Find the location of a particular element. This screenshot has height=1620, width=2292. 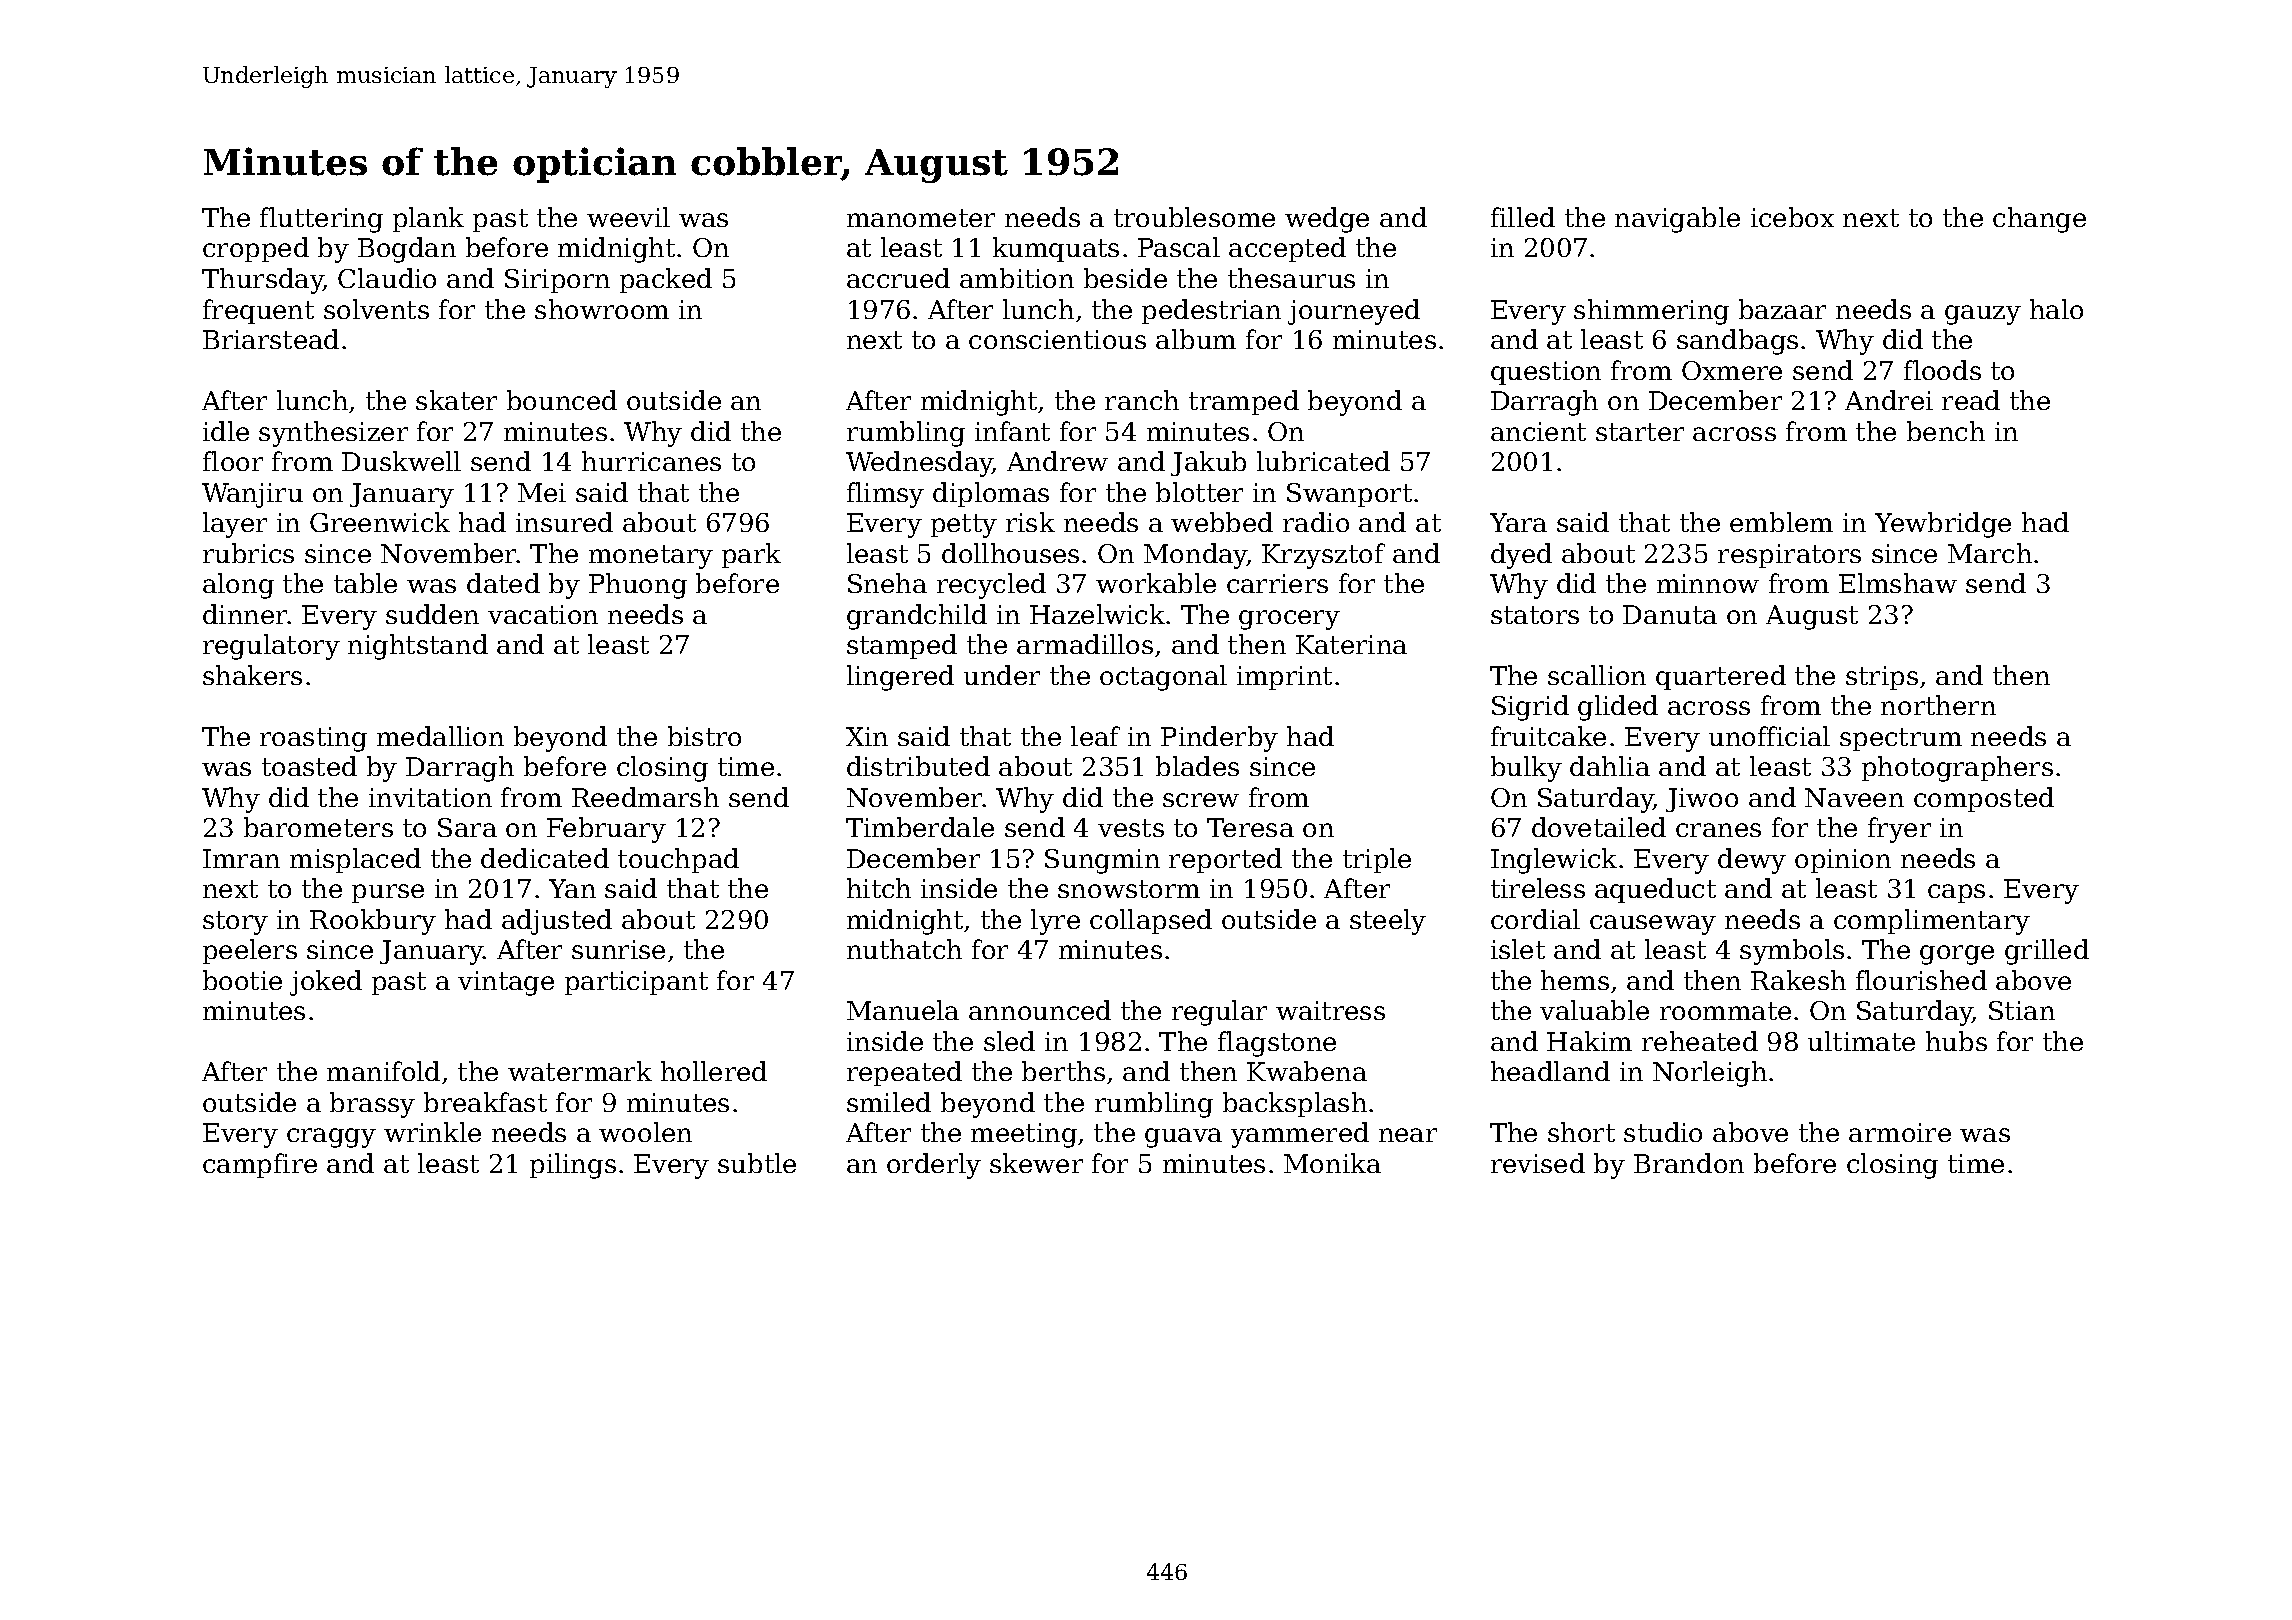

orderly is located at coordinates (934, 1166).
